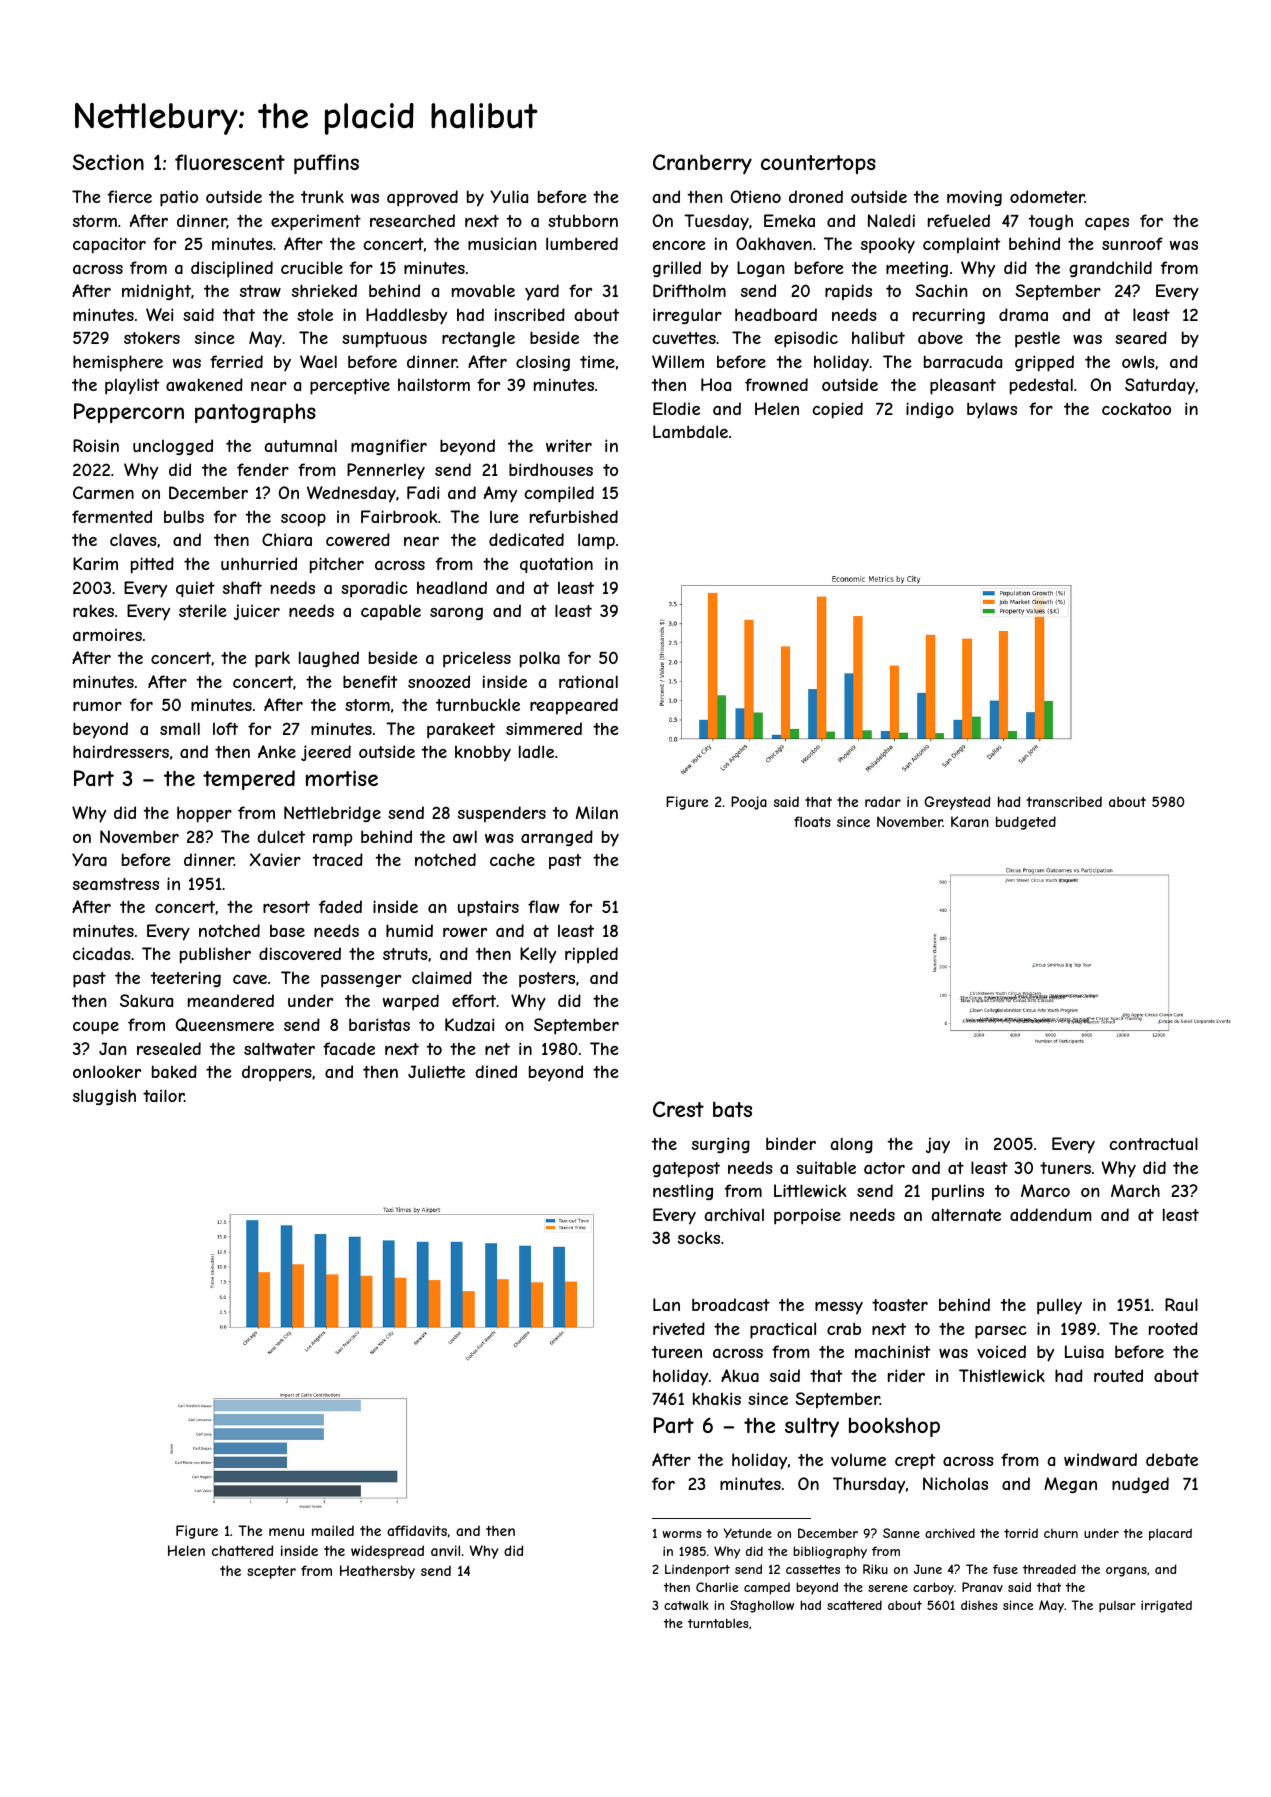 The height and width of the image is (1797, 1271). Describe the element at coordinates (483, 290) in the image. I see `movable` at that location.
